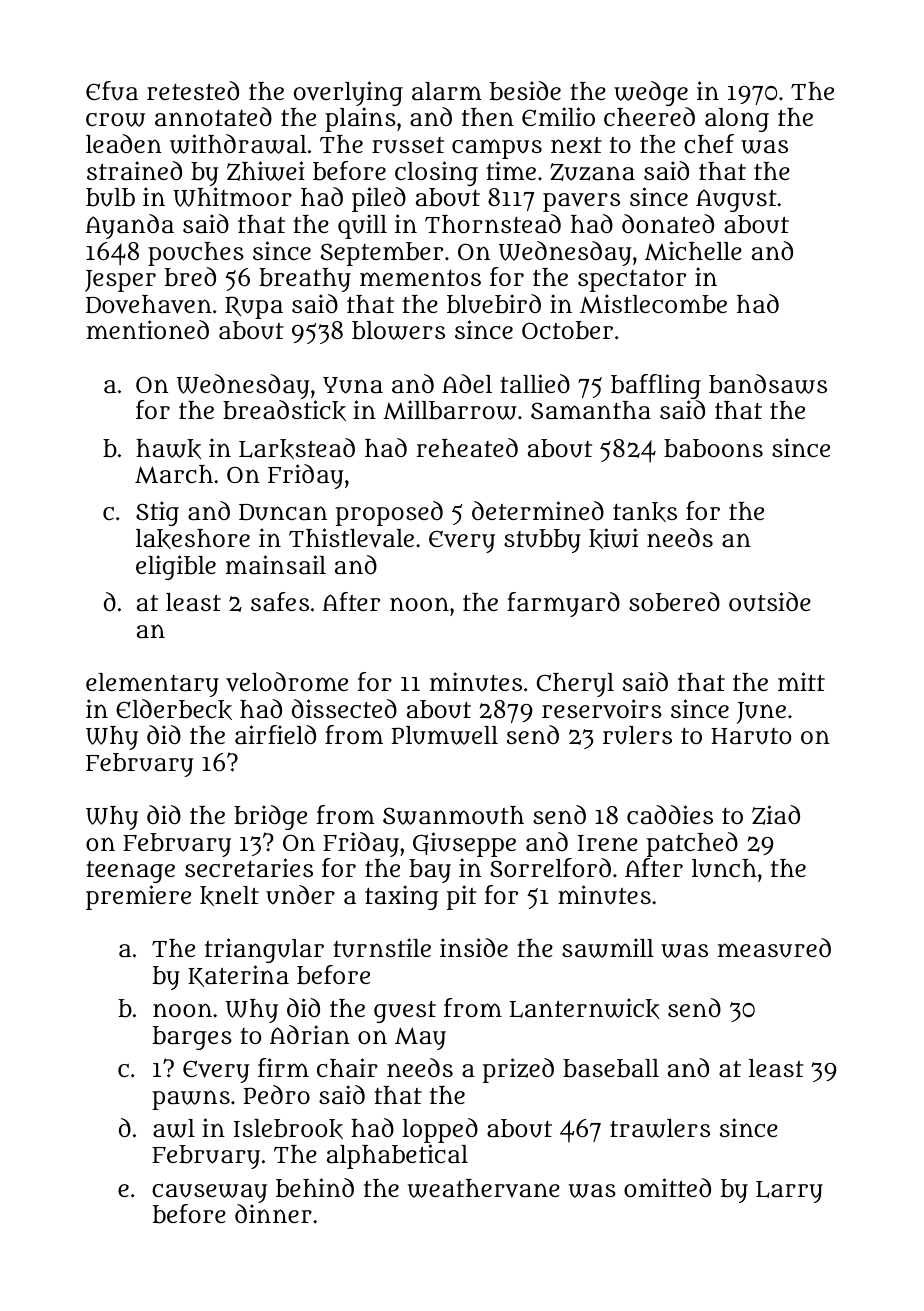 The width and height of the screenshot is (924, 1311). I want to click on bandsaws, so click(768, 384).
